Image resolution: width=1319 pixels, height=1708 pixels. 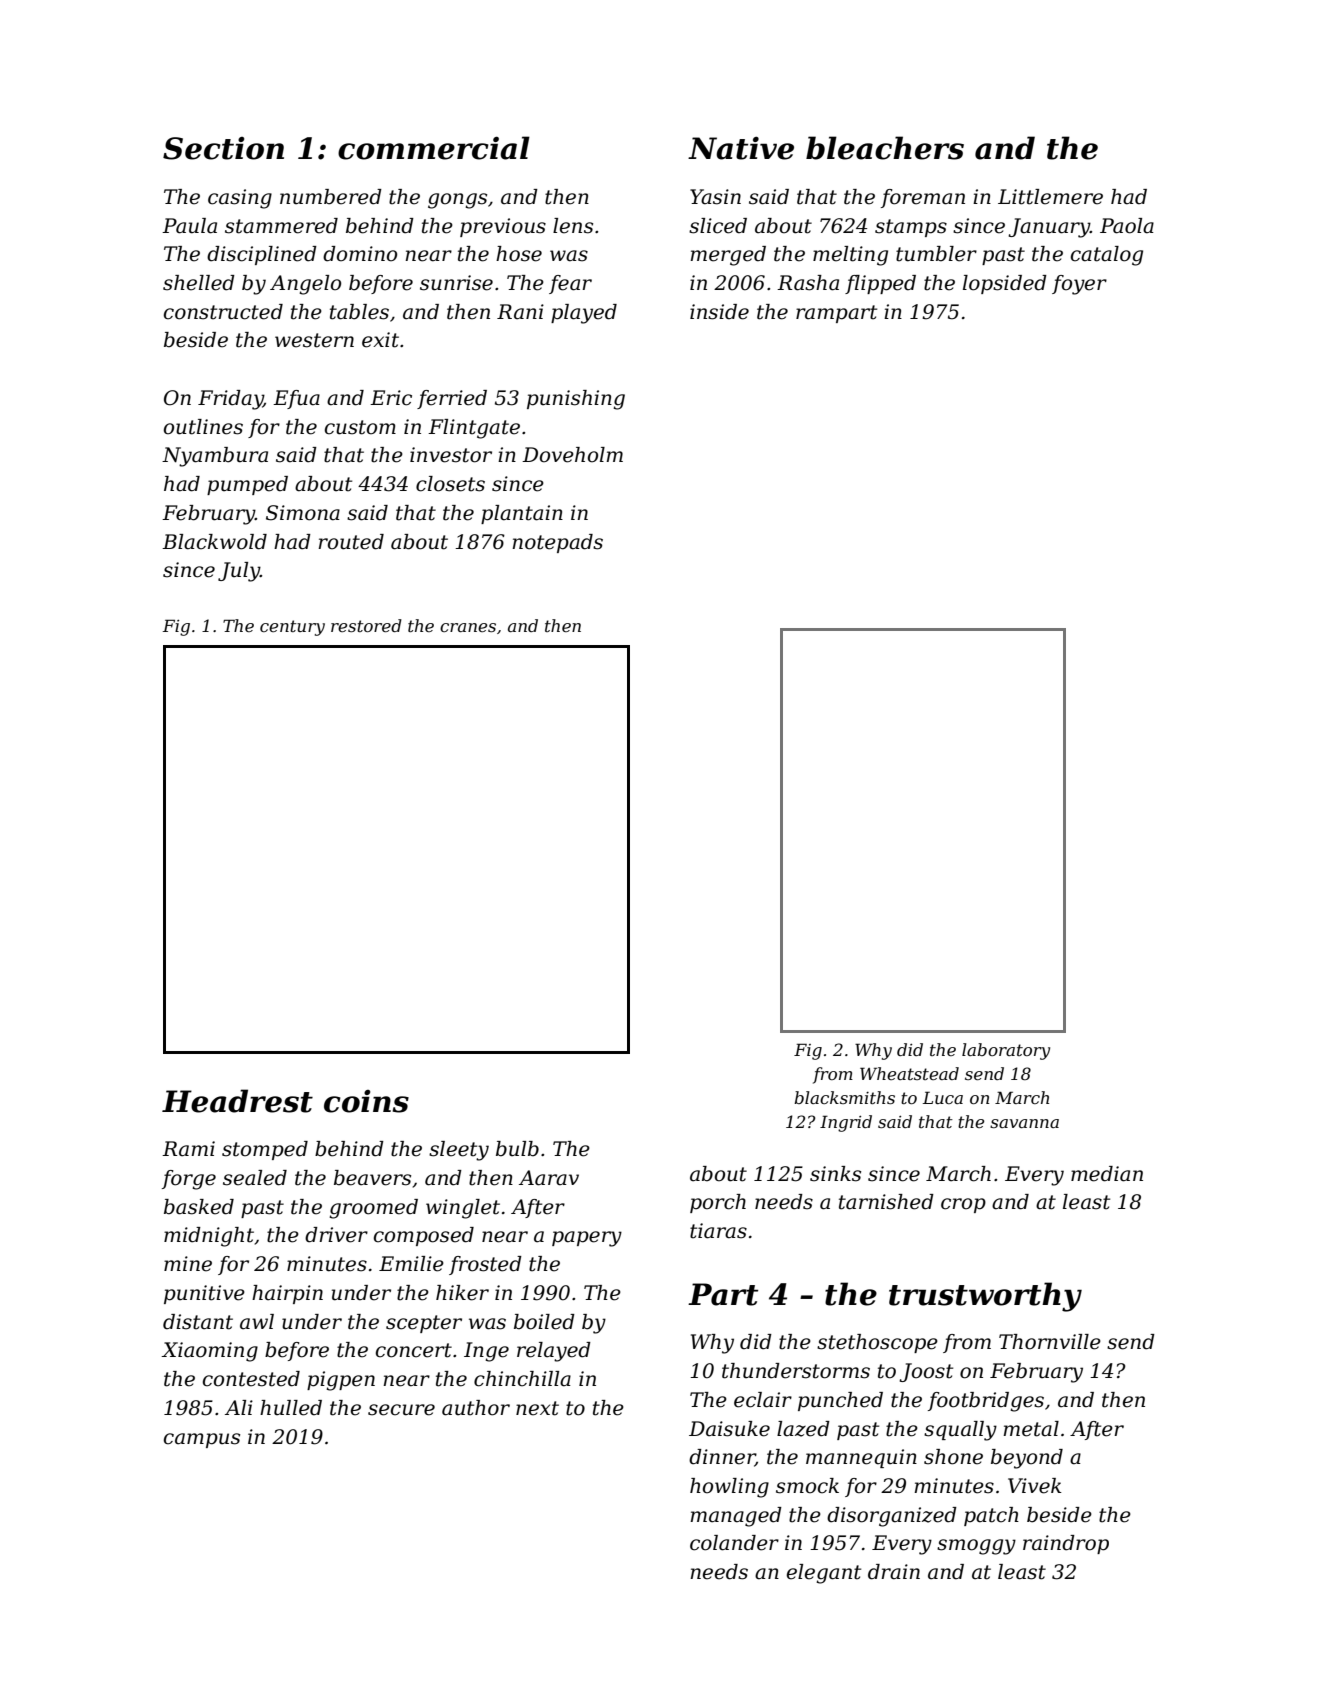 What do you see at coordinates (885, 148) in the screenshot?
I see `bleachers` at bounding box center [885, 148].
